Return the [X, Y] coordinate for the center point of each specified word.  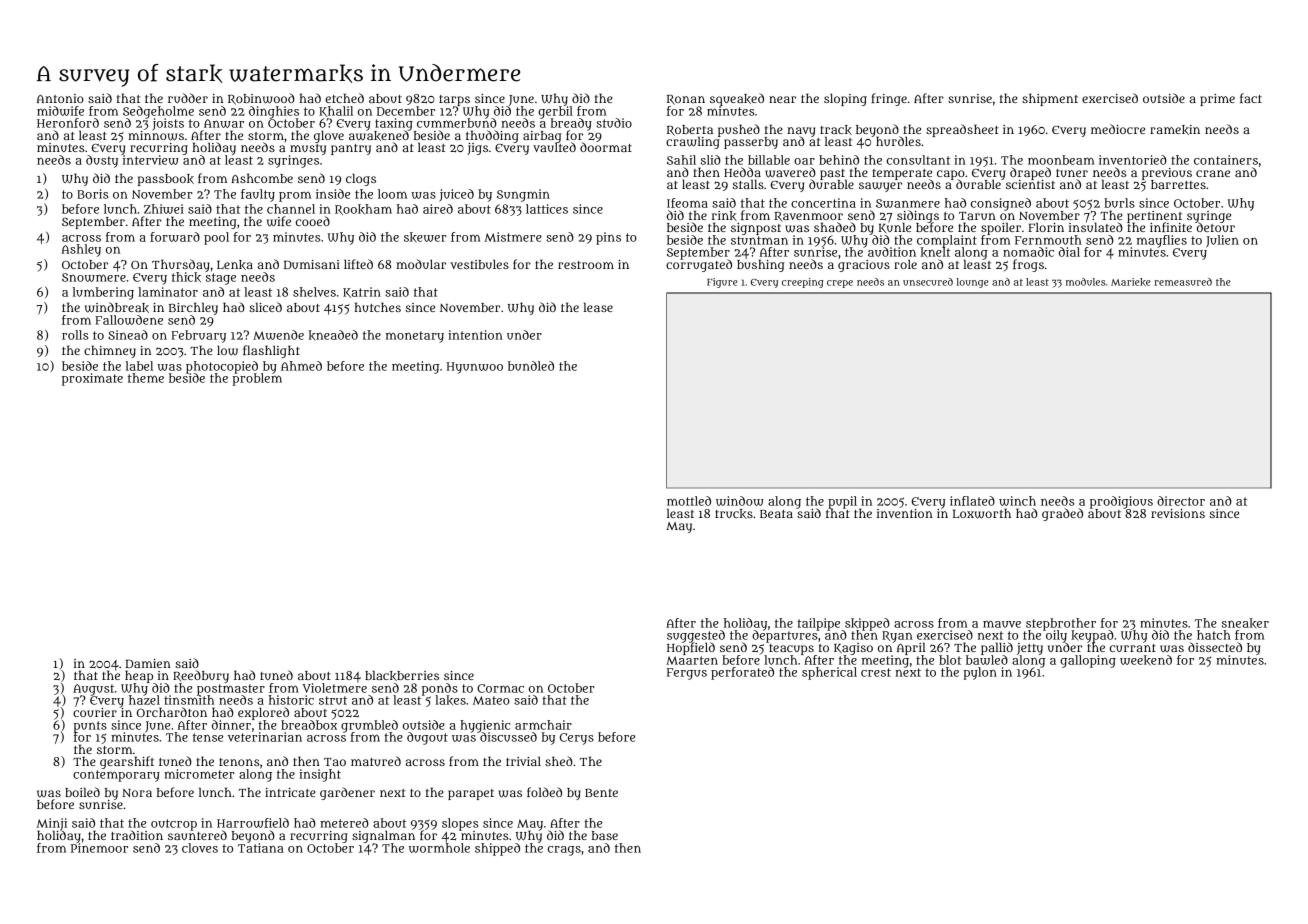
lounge [973, 283]
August [93, 689]
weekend [1146, 660]
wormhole [439, 848]
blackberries [402, 675]
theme [146, 378]
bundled [531, 366]
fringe [889, 99]
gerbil [555, 112]
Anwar [224, 123]
